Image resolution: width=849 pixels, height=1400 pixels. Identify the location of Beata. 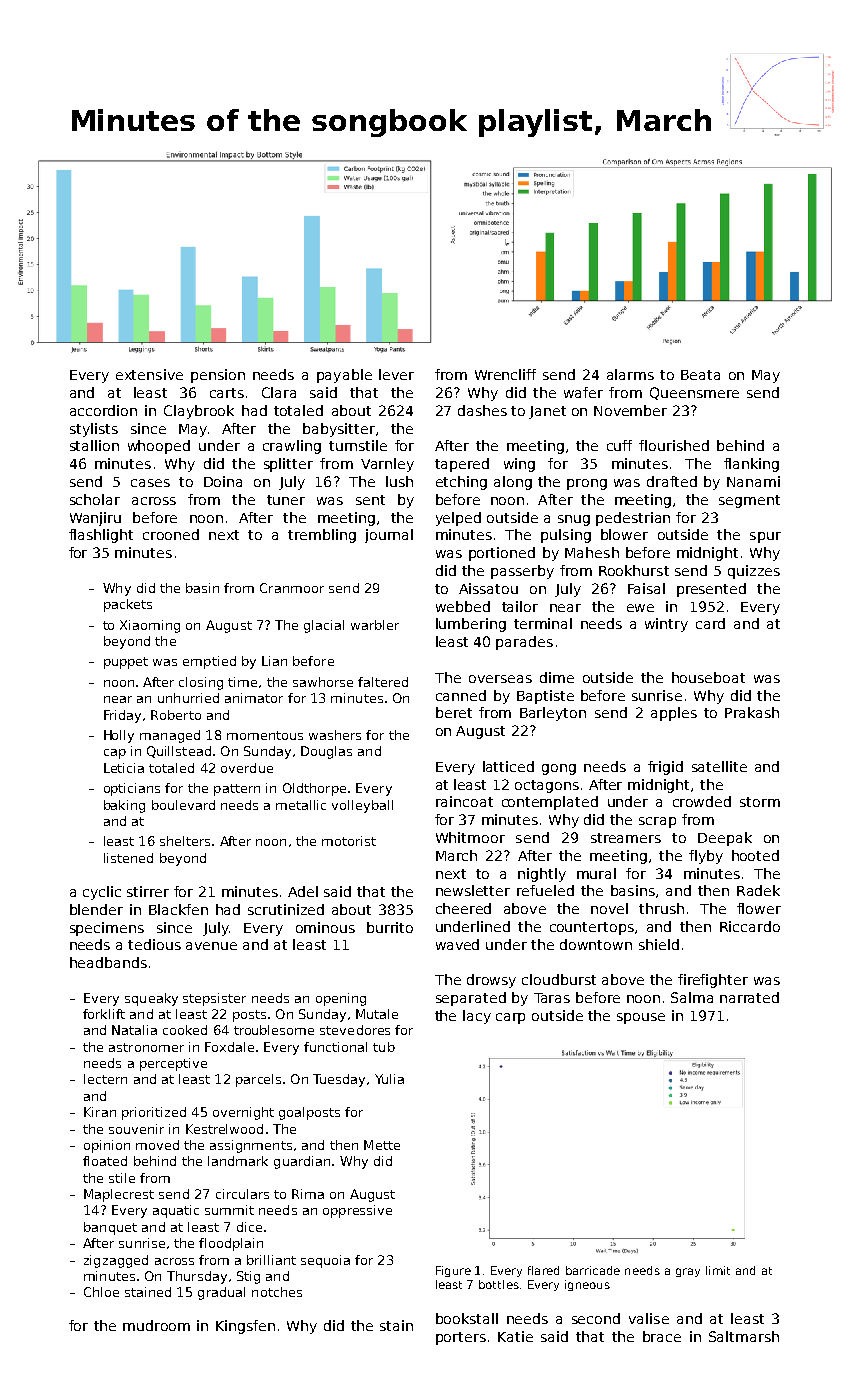
(700, 375).
